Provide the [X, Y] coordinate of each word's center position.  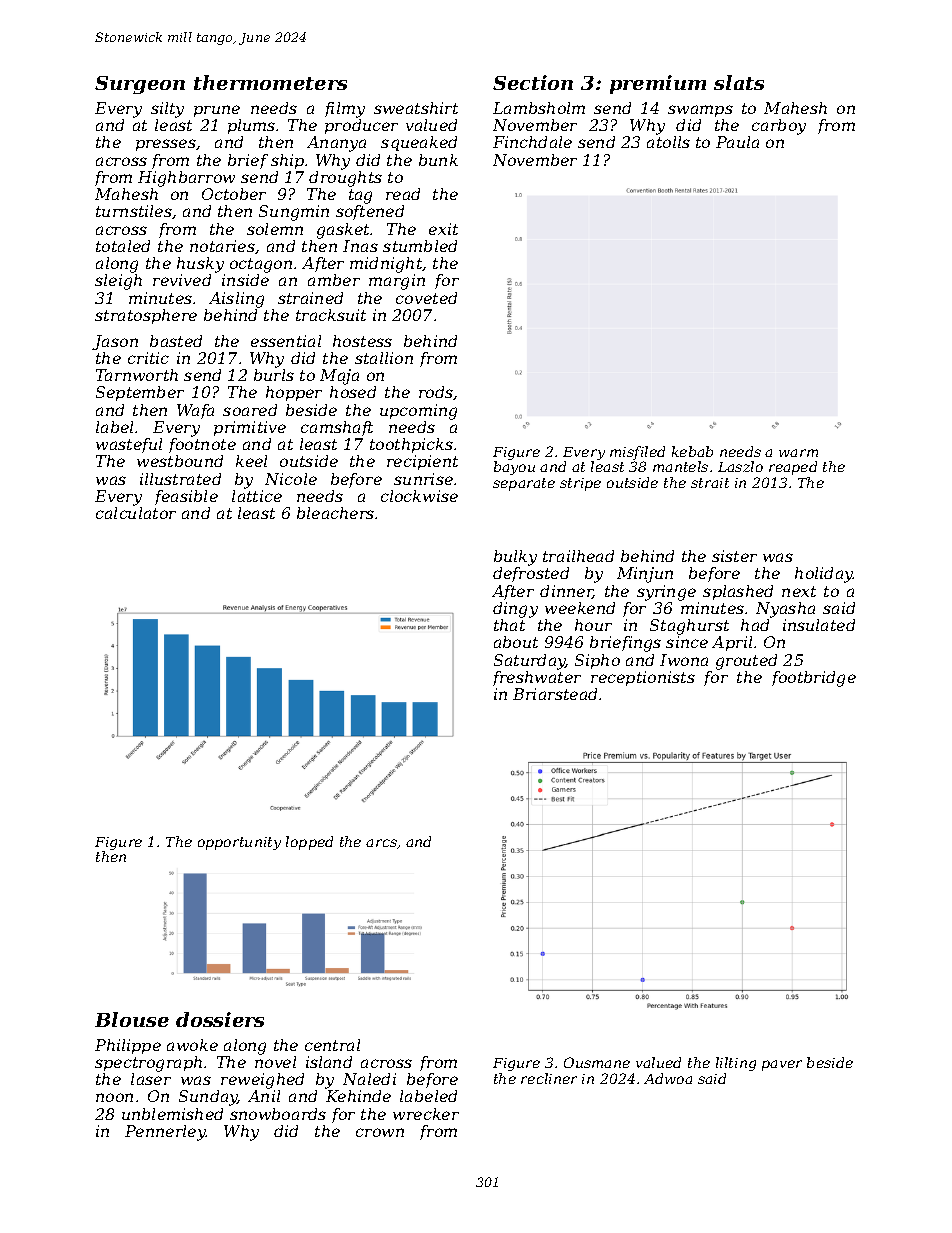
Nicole [291, 479]
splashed [738, 592]
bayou [514, 468]
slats [739, 82]
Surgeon [140, 85]
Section [533, 82]
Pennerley [165, 1133]
